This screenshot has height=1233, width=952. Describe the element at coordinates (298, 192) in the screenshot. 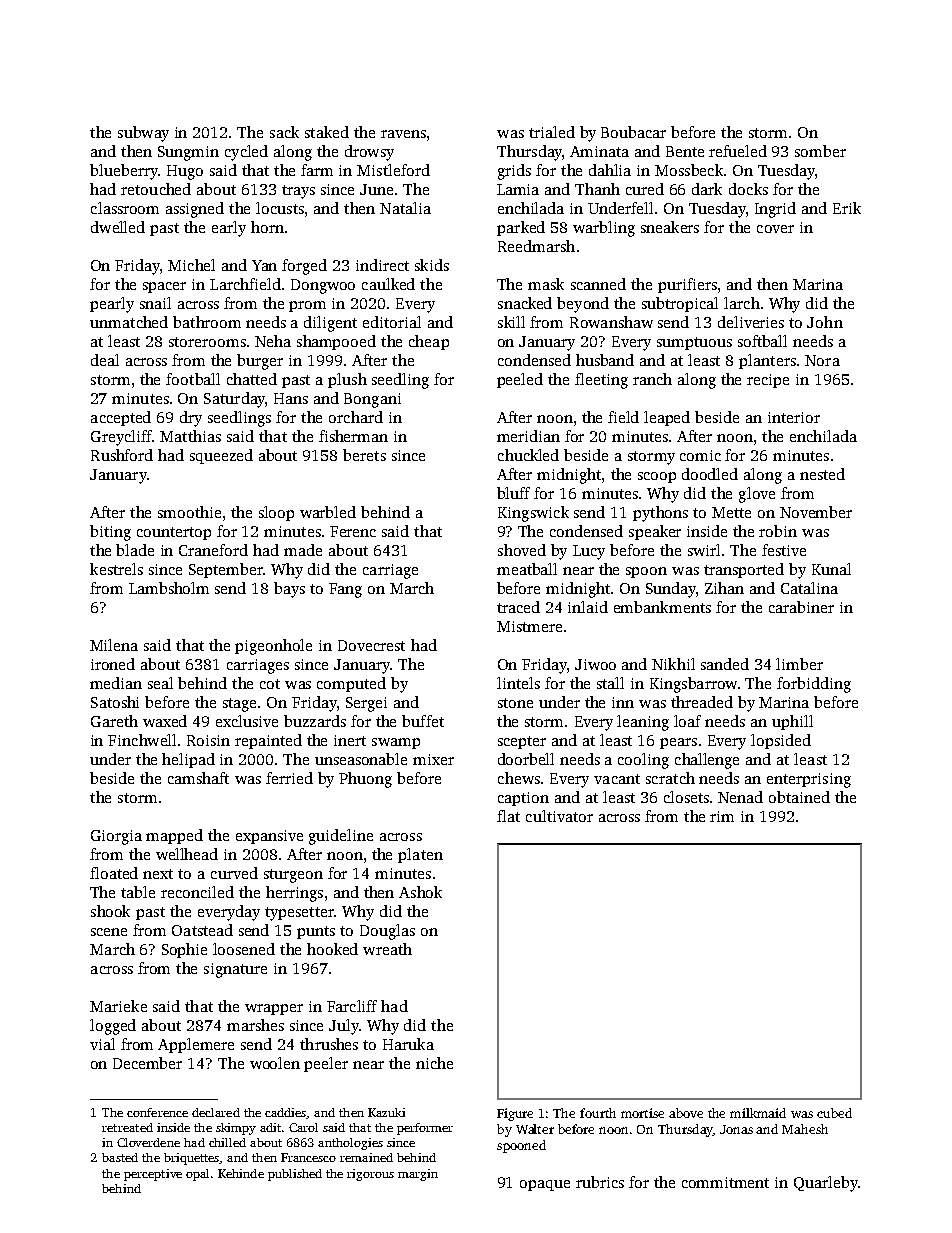

I see `trays` at that location.
